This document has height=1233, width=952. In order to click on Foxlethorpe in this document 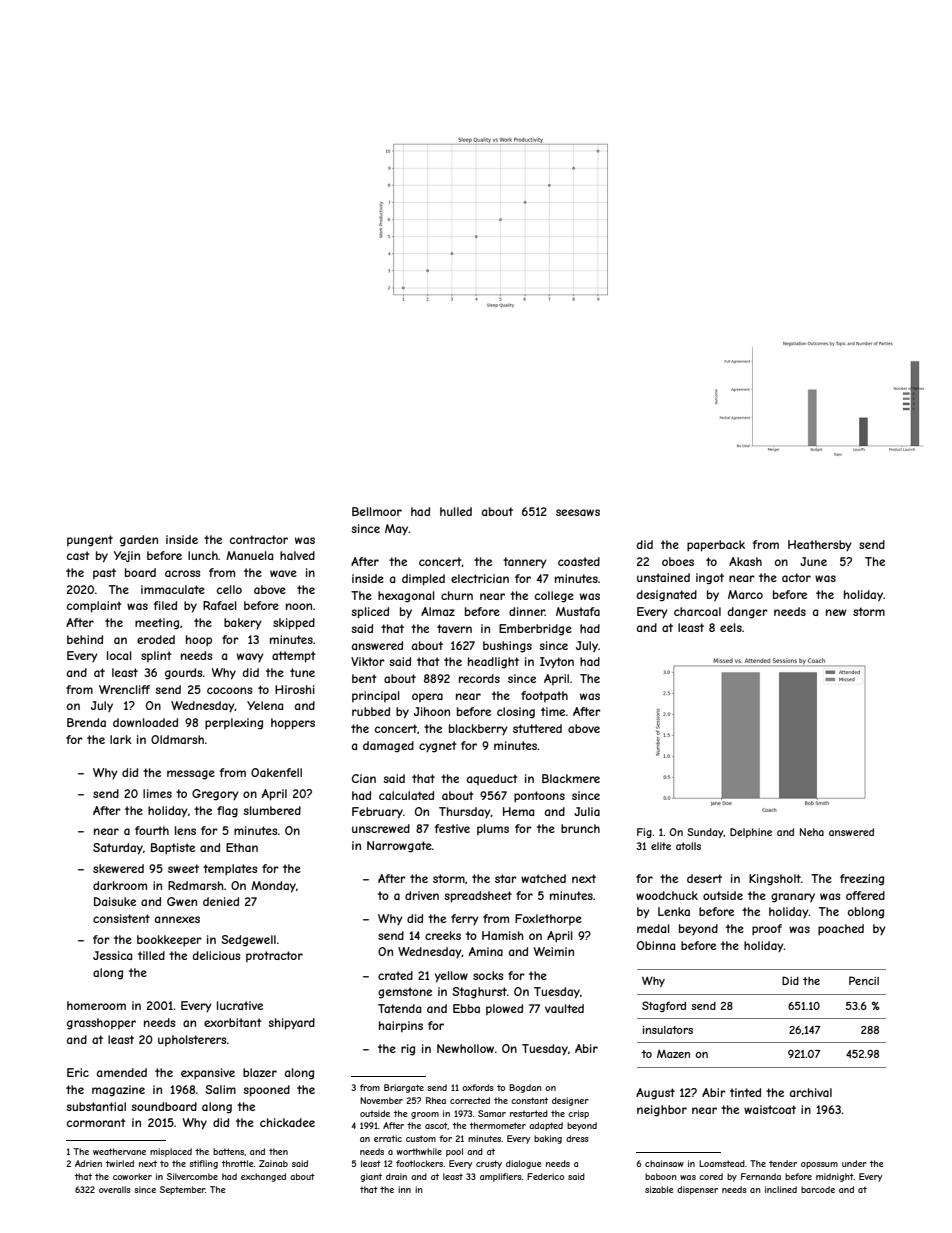, I will do `click(548, 919)`.
